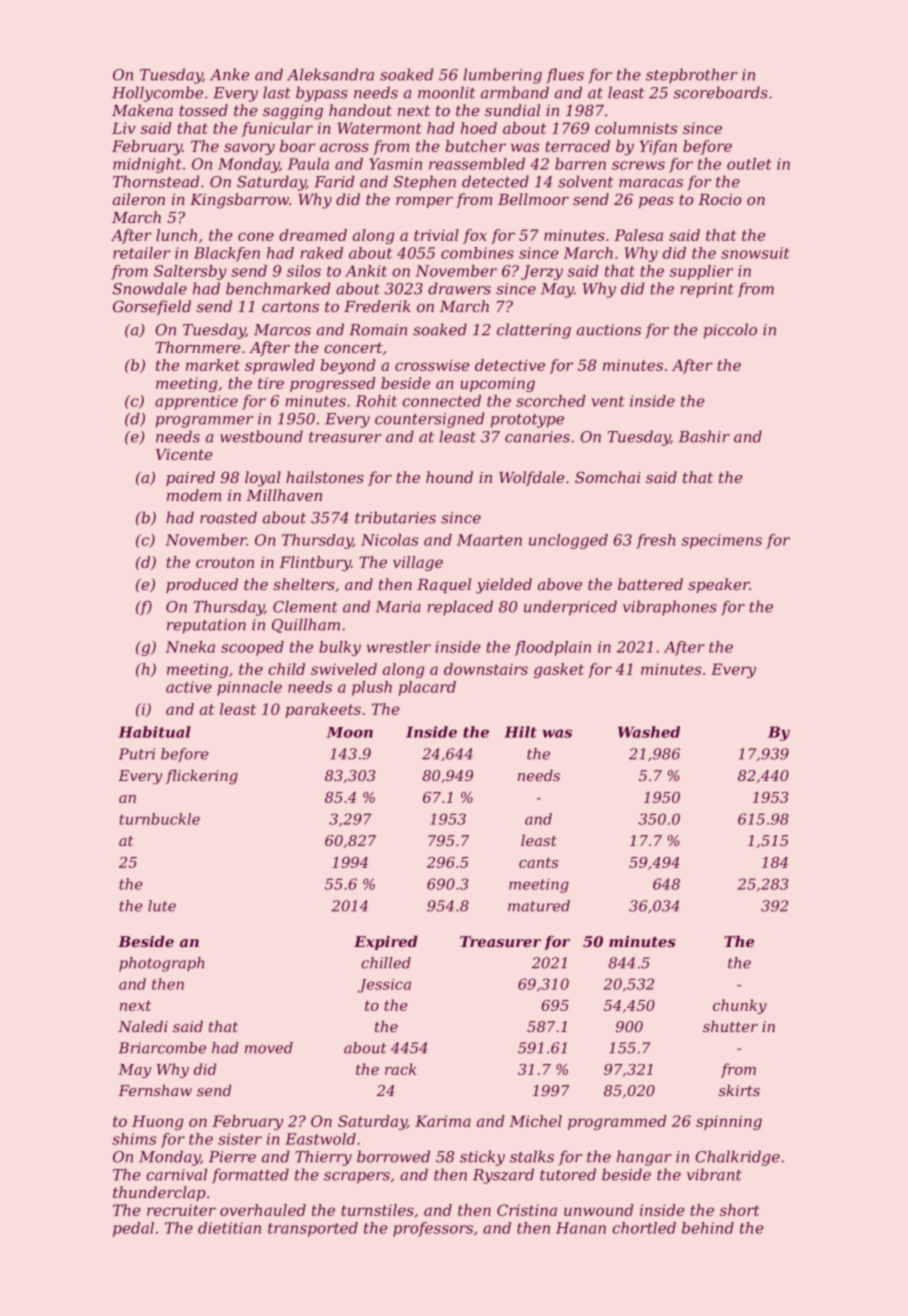 This image has width=908, height=1316. What do you see at coordinates (384, 986) in the image?
I see `Jessica` at bounding box center [384, 986].
